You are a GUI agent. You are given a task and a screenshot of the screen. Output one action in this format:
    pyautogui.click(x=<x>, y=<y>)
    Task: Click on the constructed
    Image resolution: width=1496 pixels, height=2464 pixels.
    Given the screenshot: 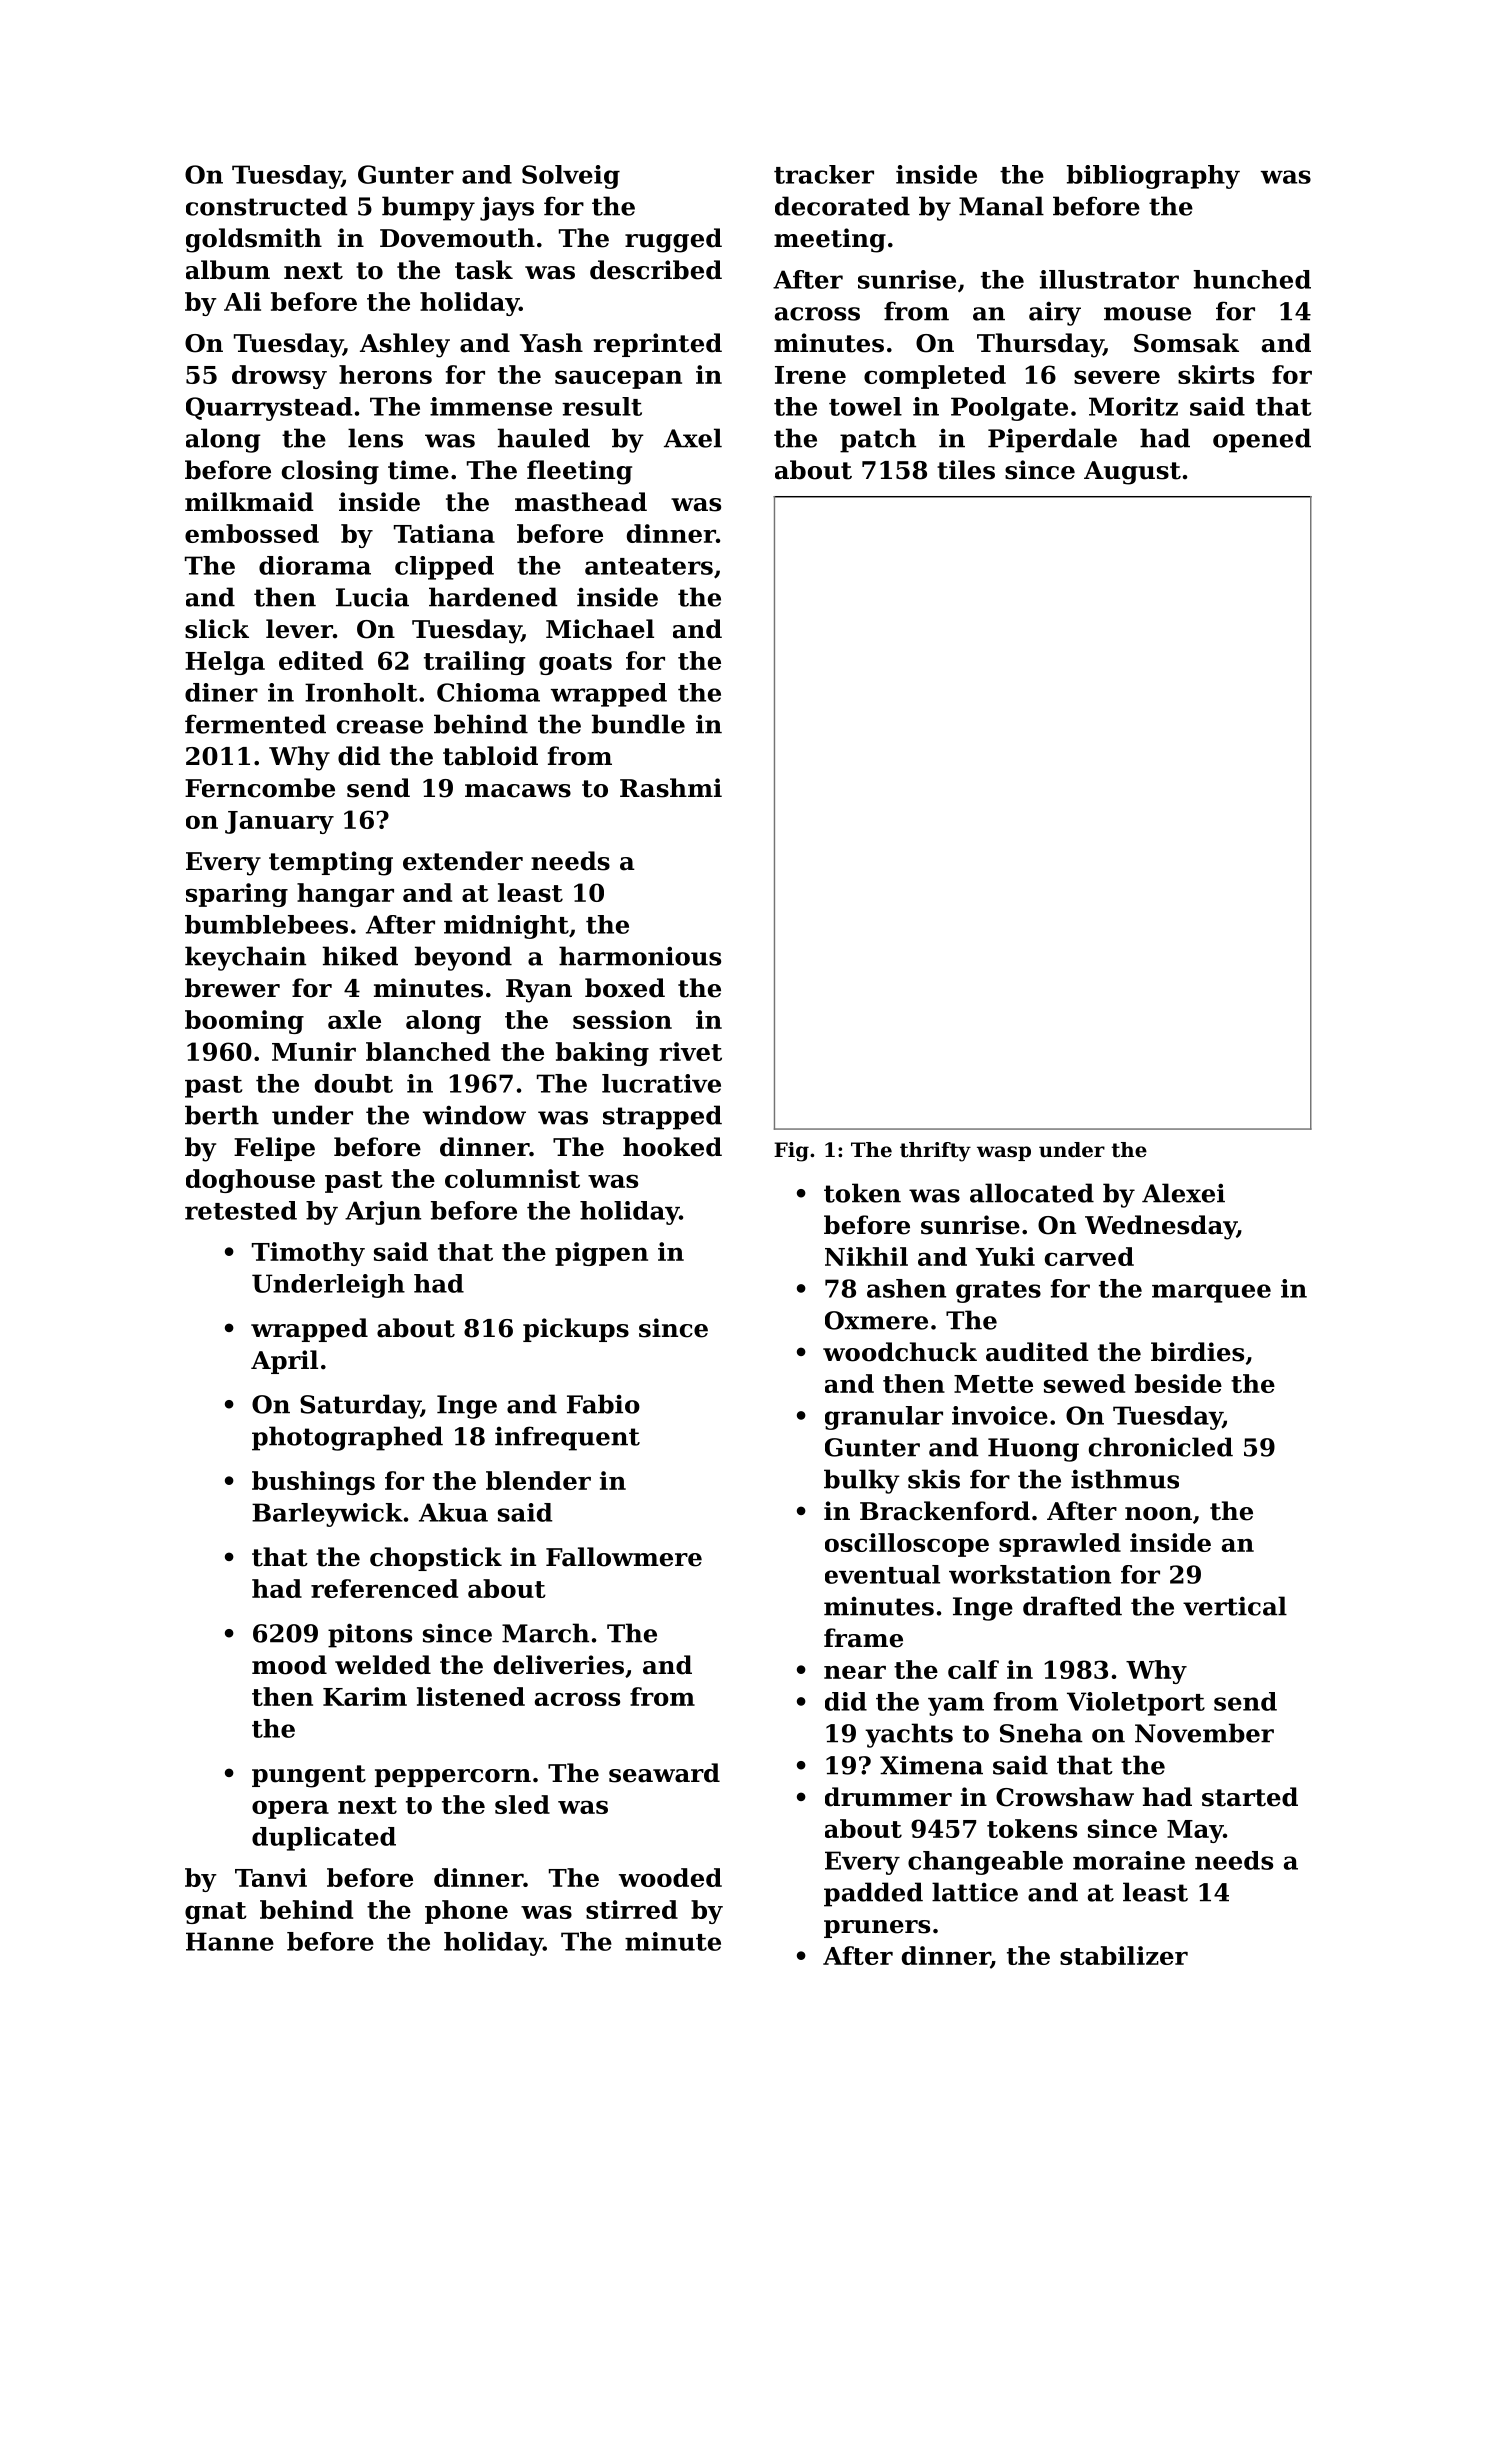 What is the action you would take?
    pyautogui.click(x=267, y=206)
